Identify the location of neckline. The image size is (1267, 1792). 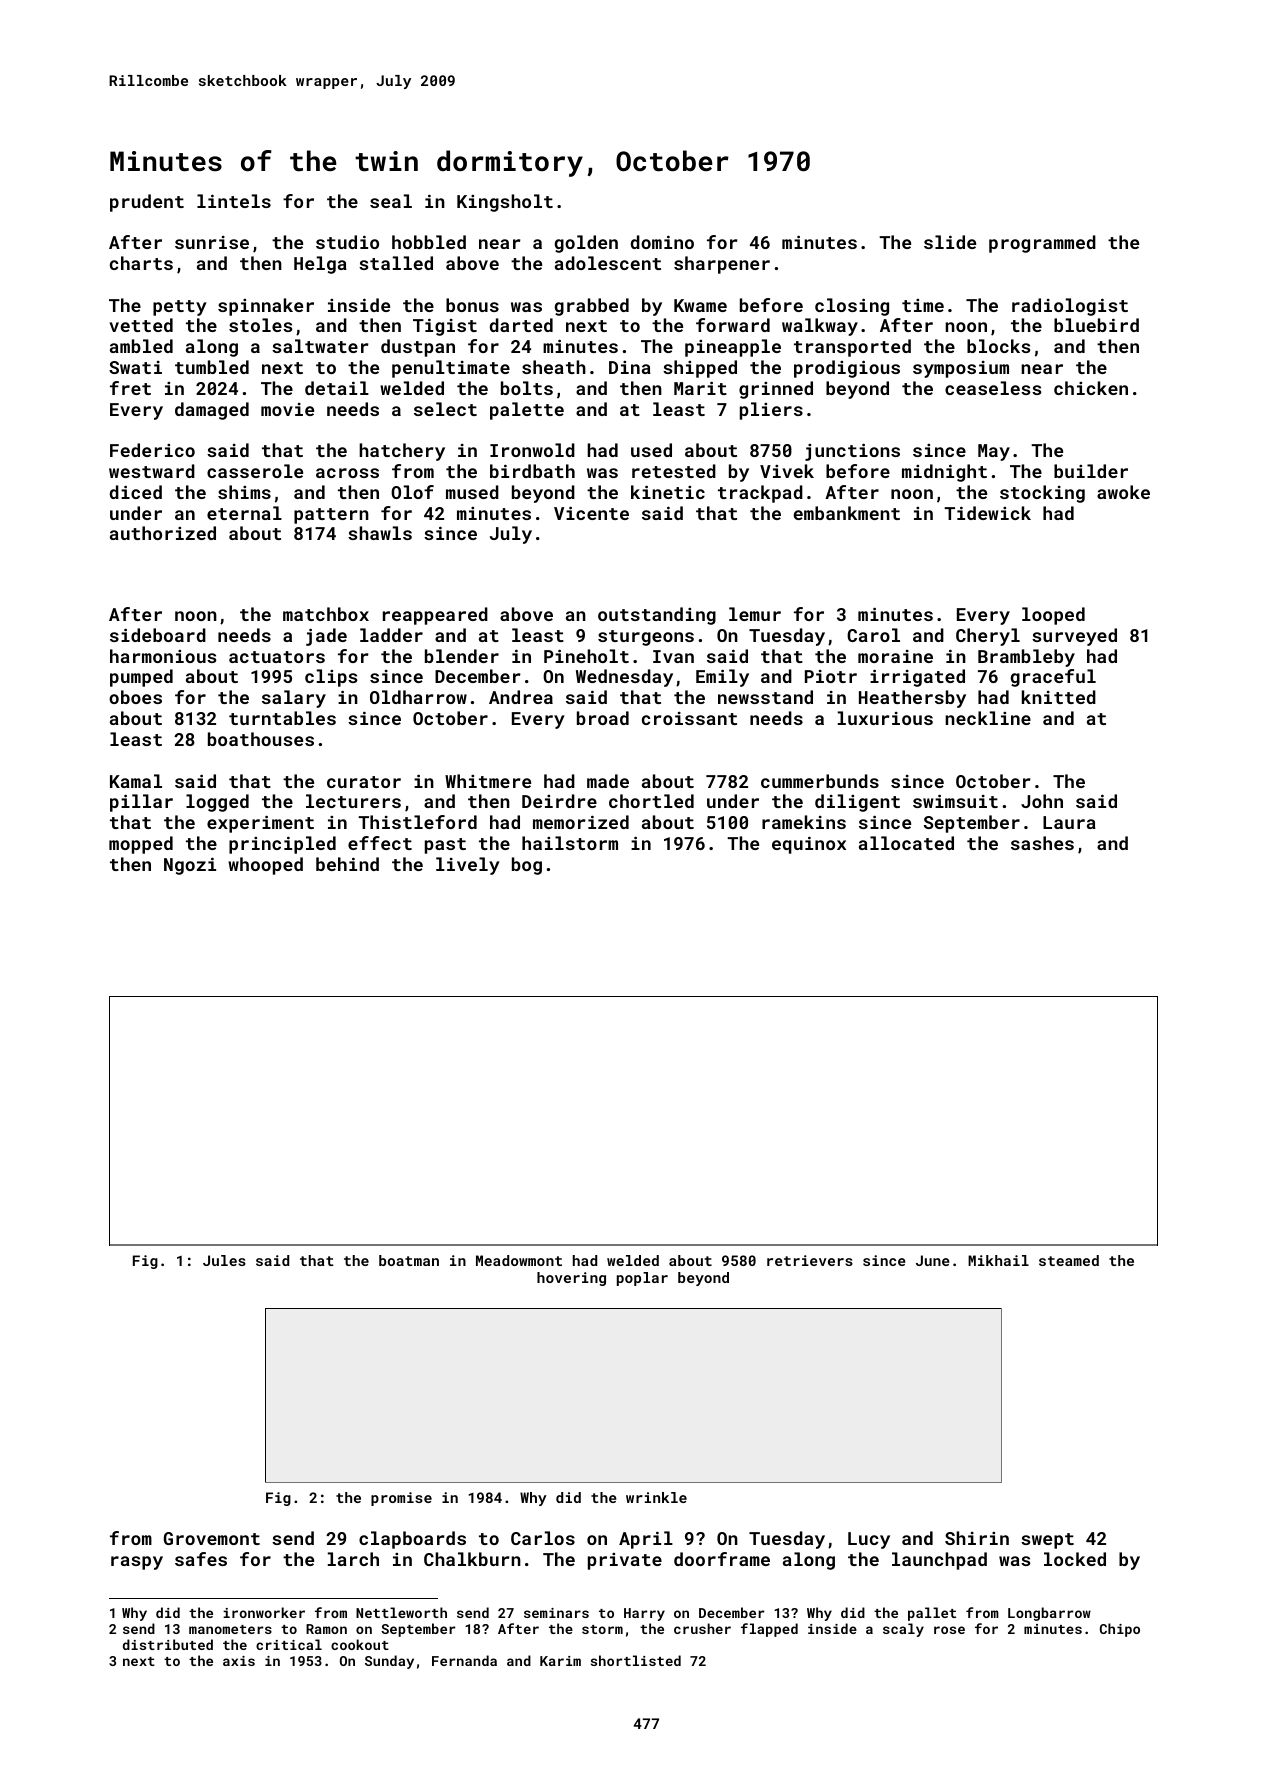
(988, 718).
